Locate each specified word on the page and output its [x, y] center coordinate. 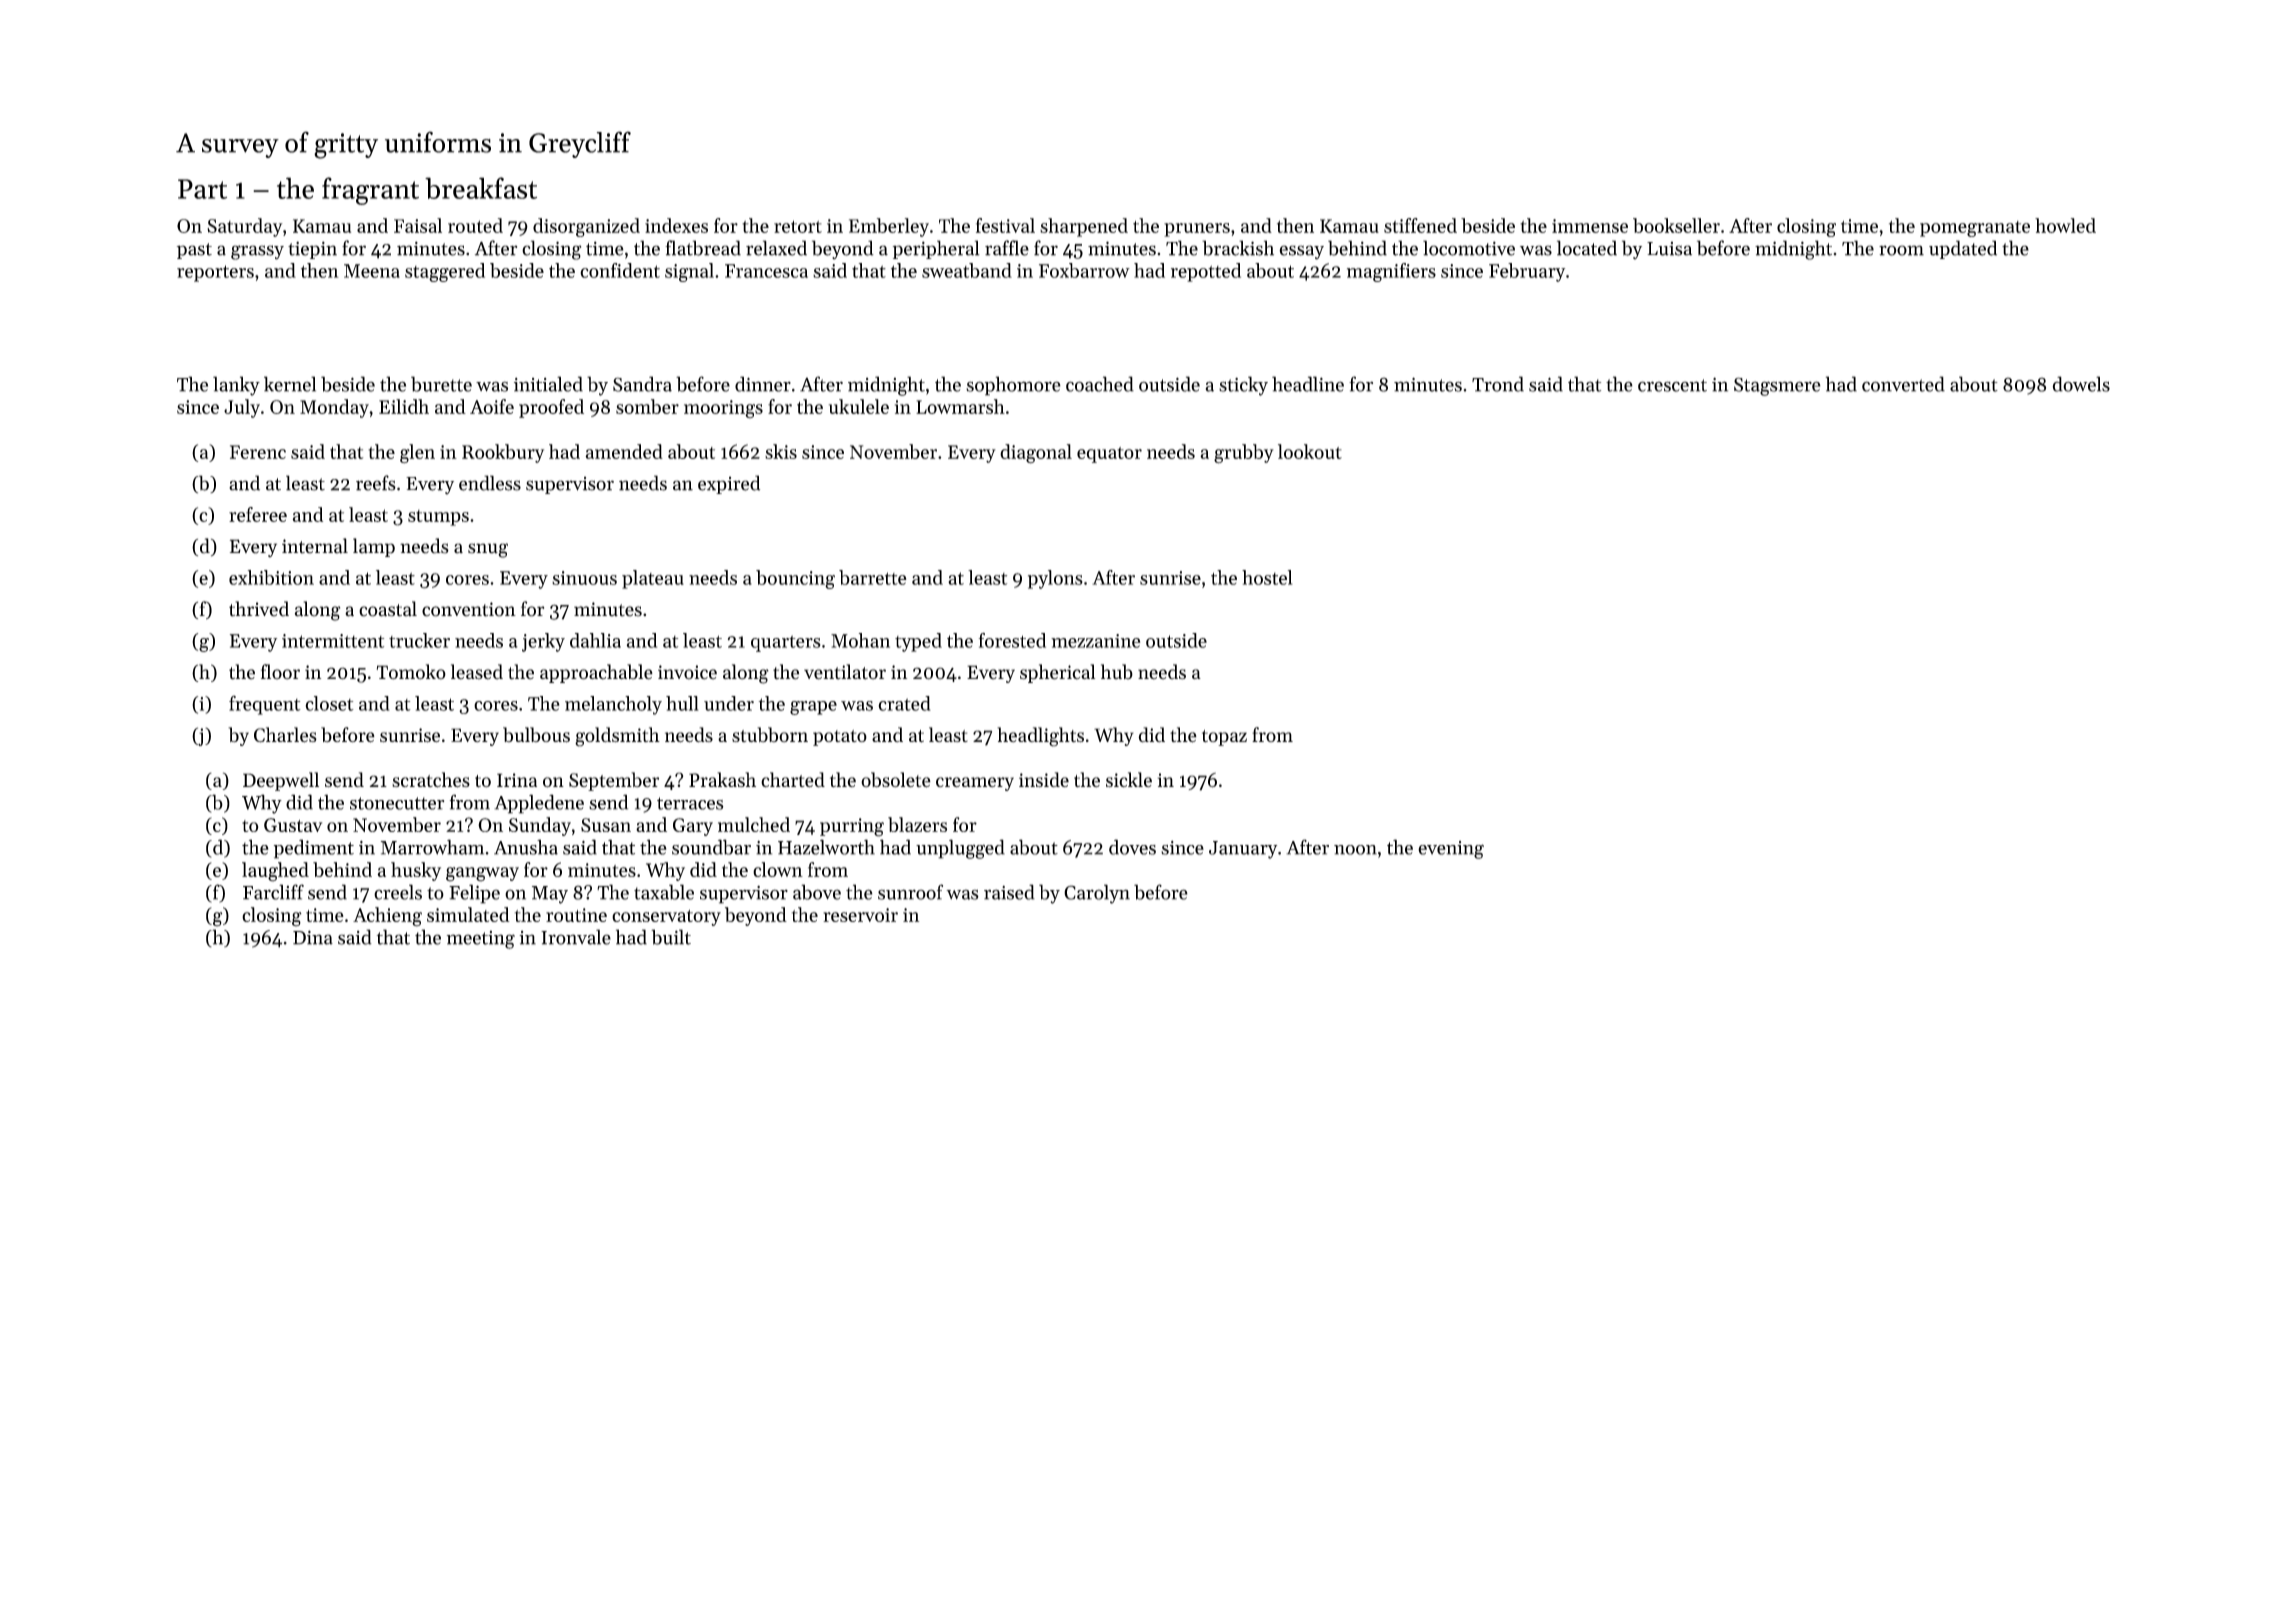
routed [475, 225]
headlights [1040, 737]
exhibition [271, 577]
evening [1451, 850]
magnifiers [1391, 272]
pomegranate [1975, 229]
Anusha [526, 847]
